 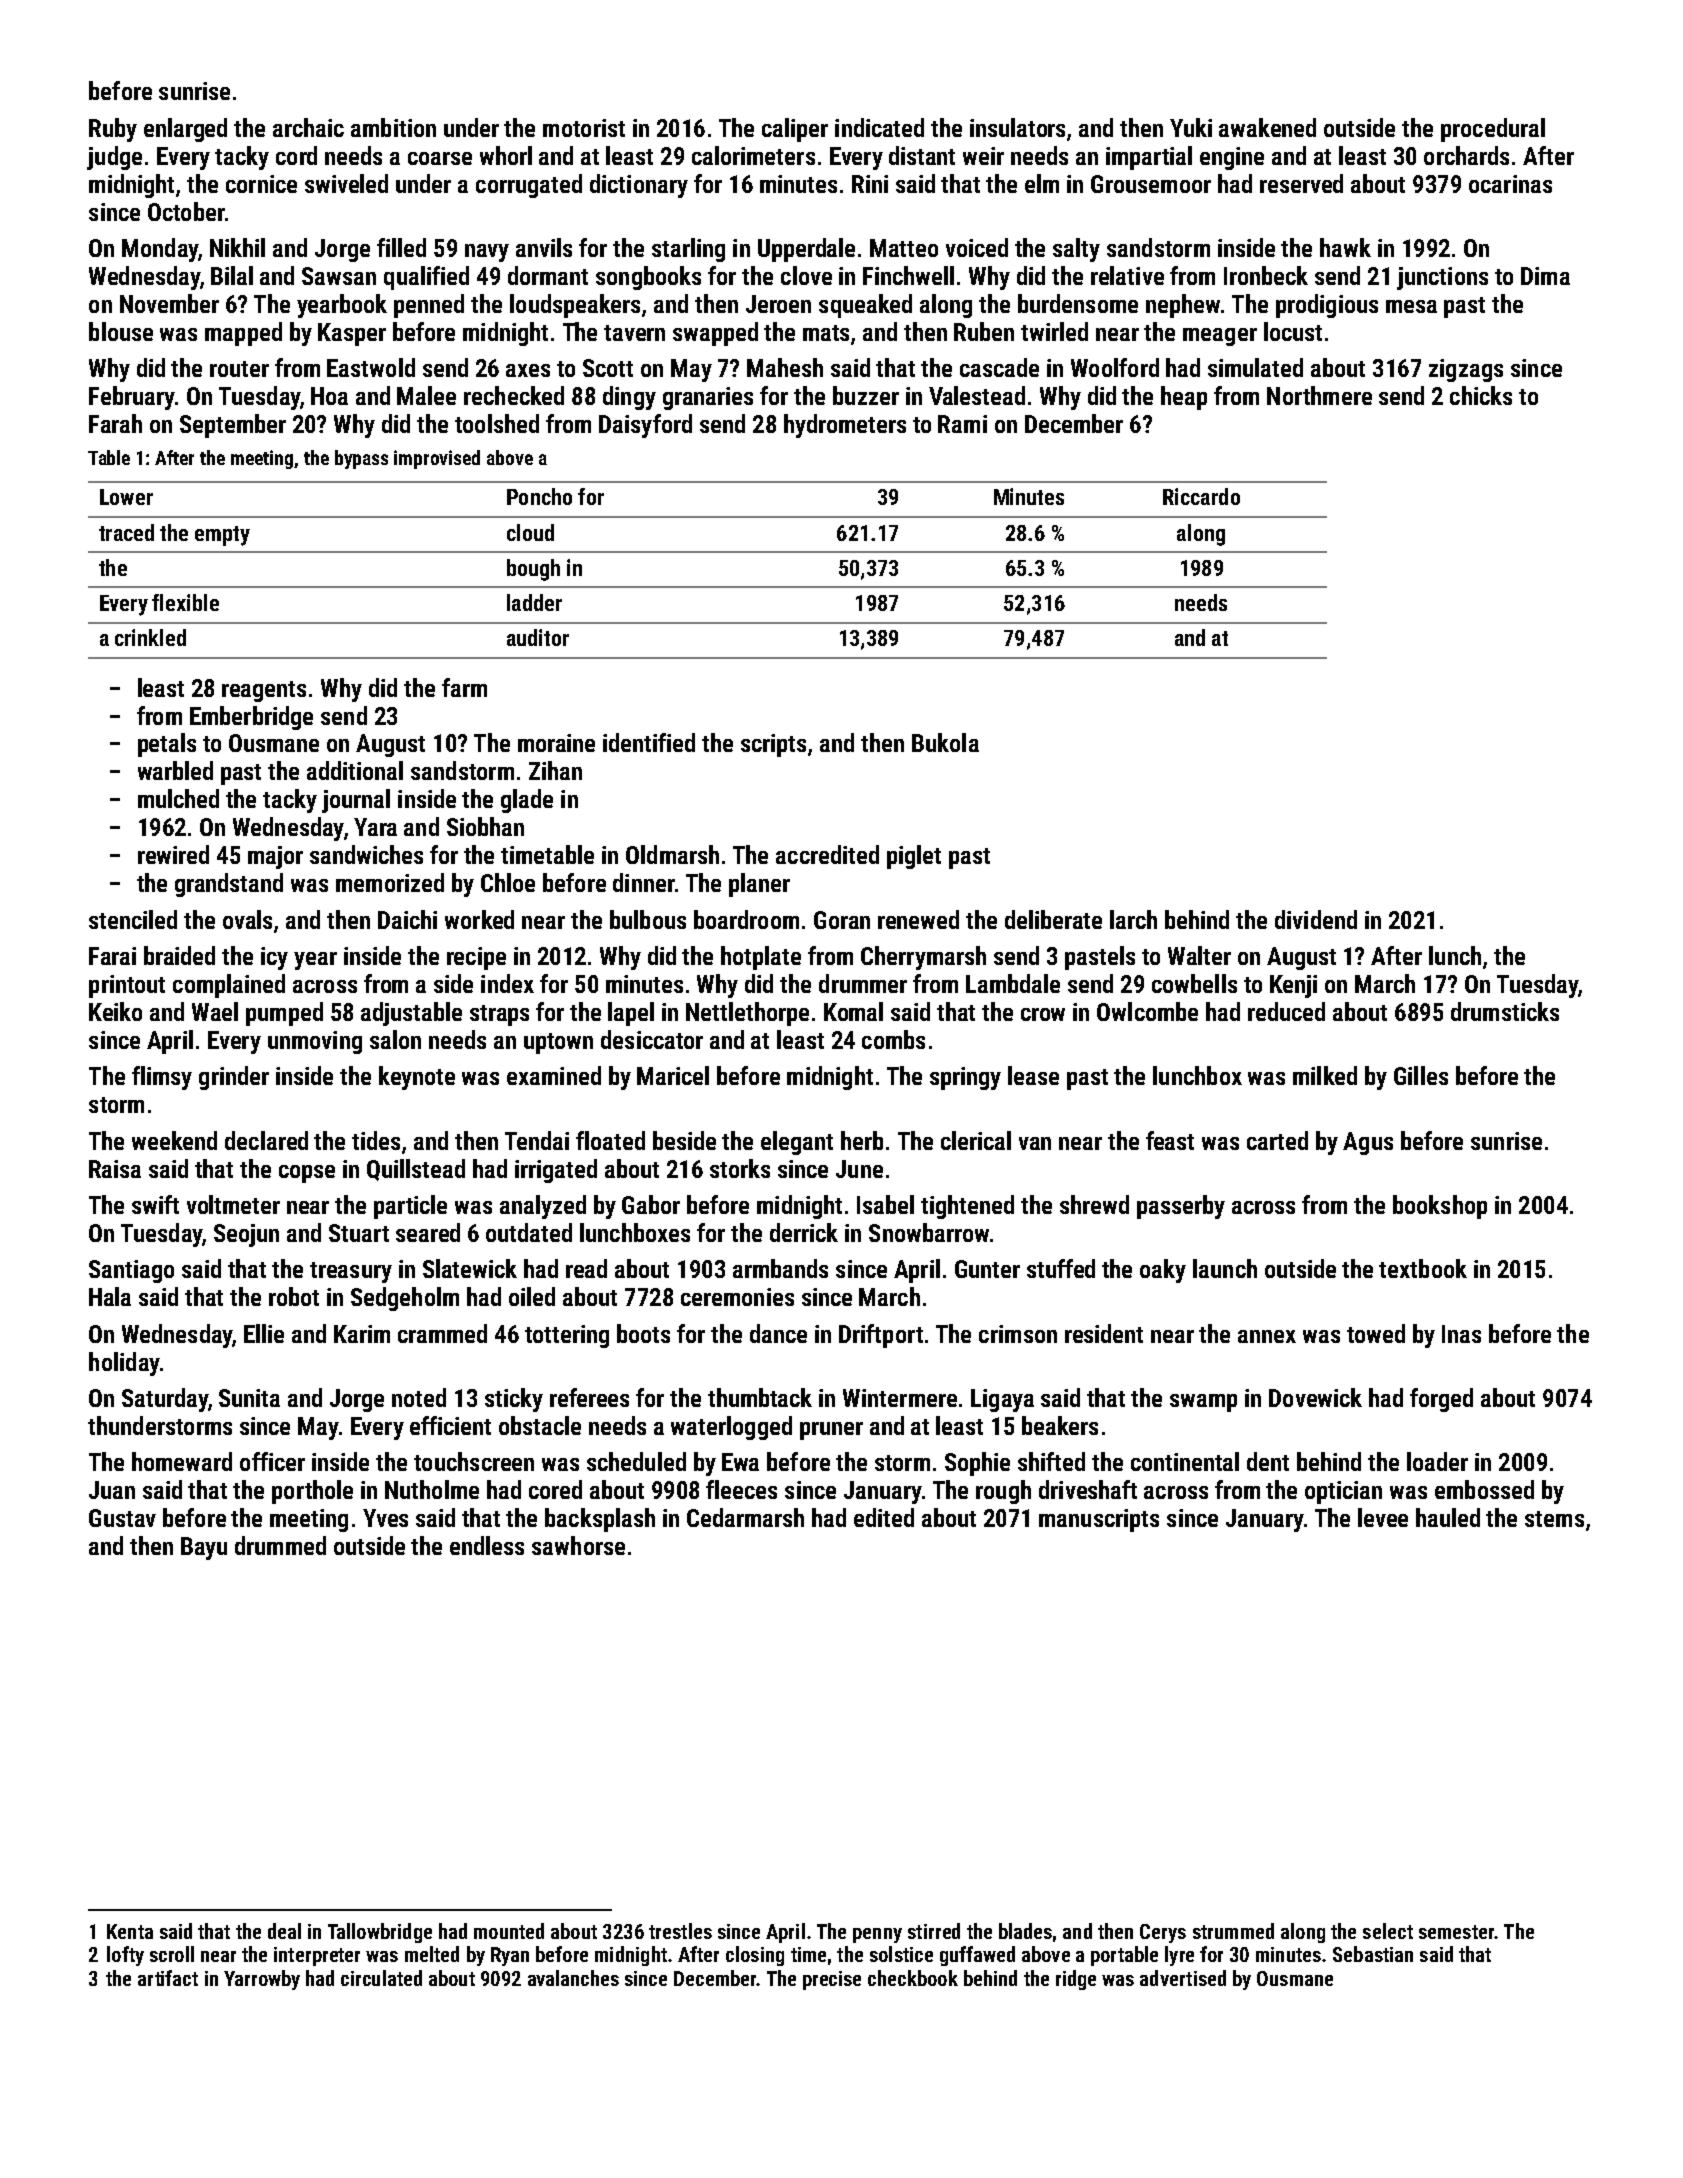 I want to click on Daichi, so click(x=407, y=919).
